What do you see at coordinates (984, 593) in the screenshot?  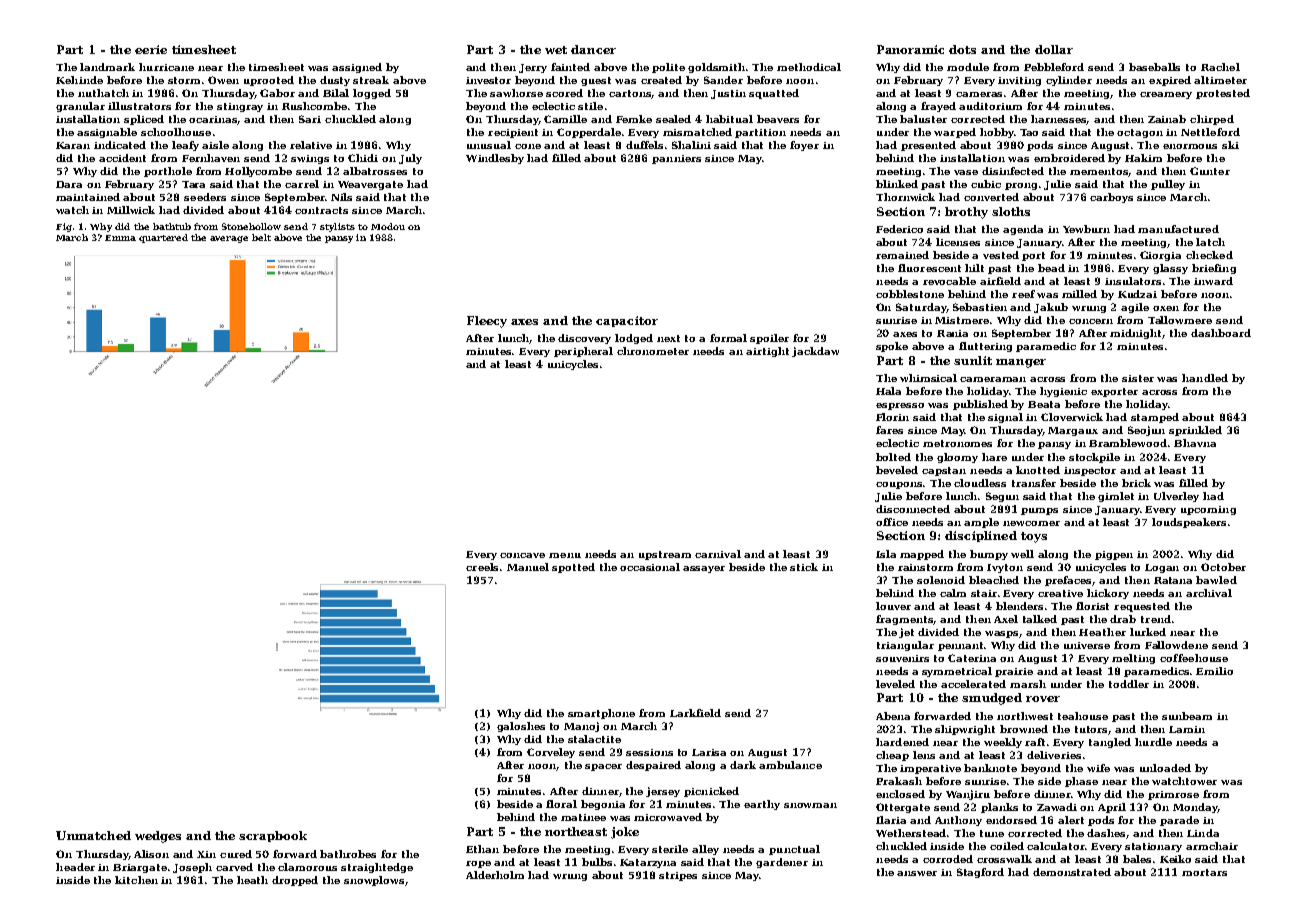 I see `stair` at bounding box center [984, 593].
